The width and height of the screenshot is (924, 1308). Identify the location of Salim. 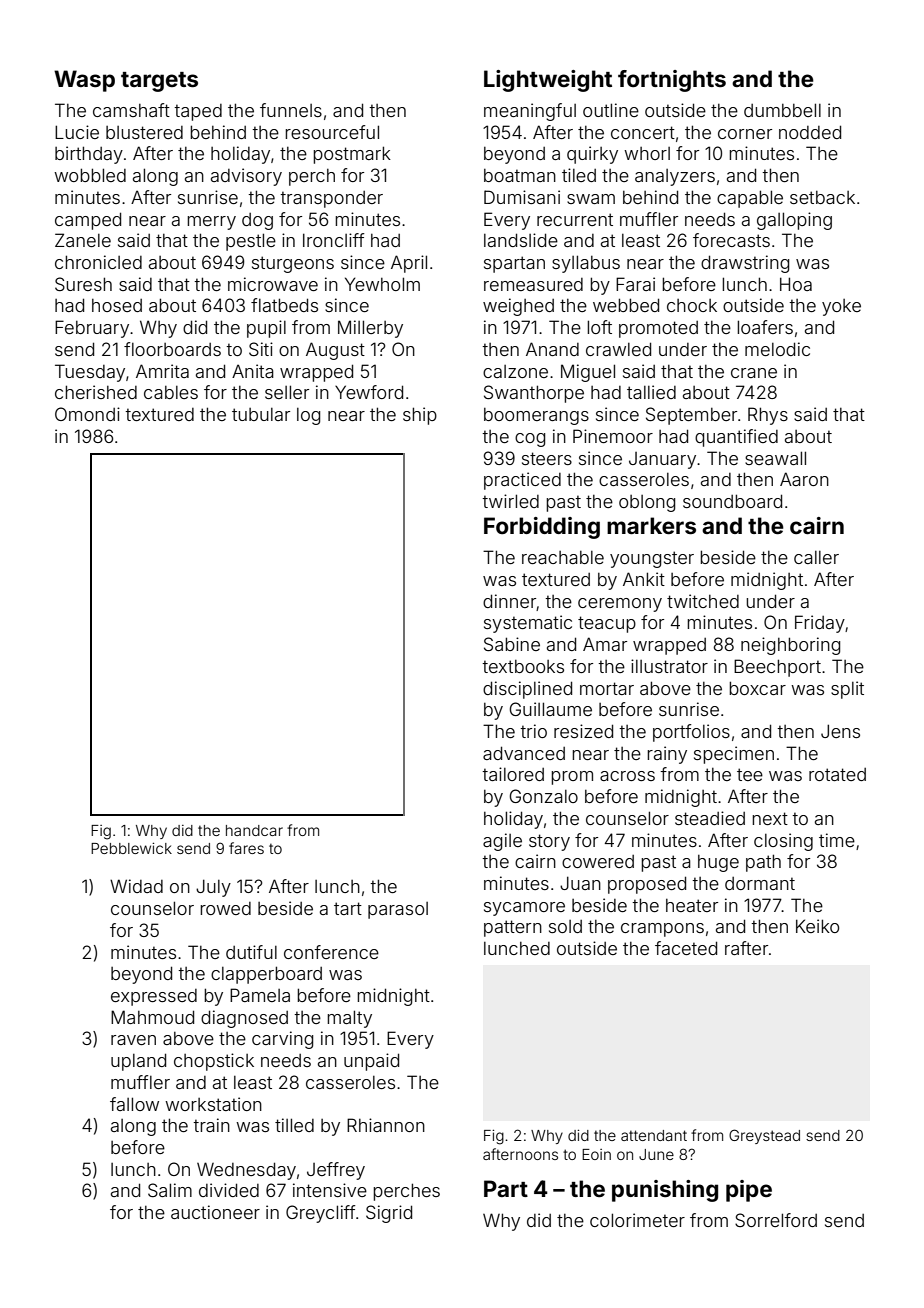
(170, 1190).
